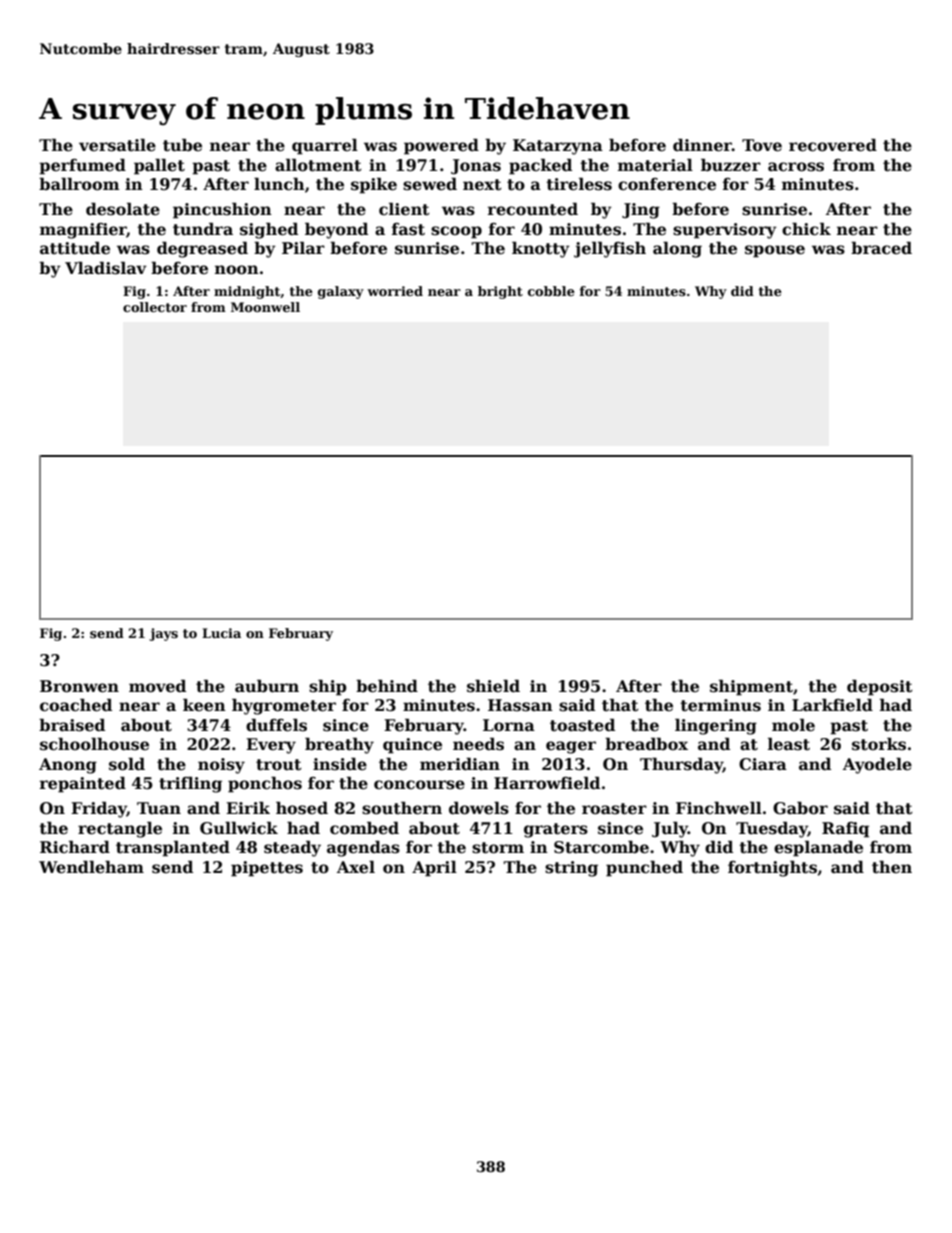  What do you see at coordinates (82, 166) in the document?
I see `perfumed` at bounding box center [82, 166].
